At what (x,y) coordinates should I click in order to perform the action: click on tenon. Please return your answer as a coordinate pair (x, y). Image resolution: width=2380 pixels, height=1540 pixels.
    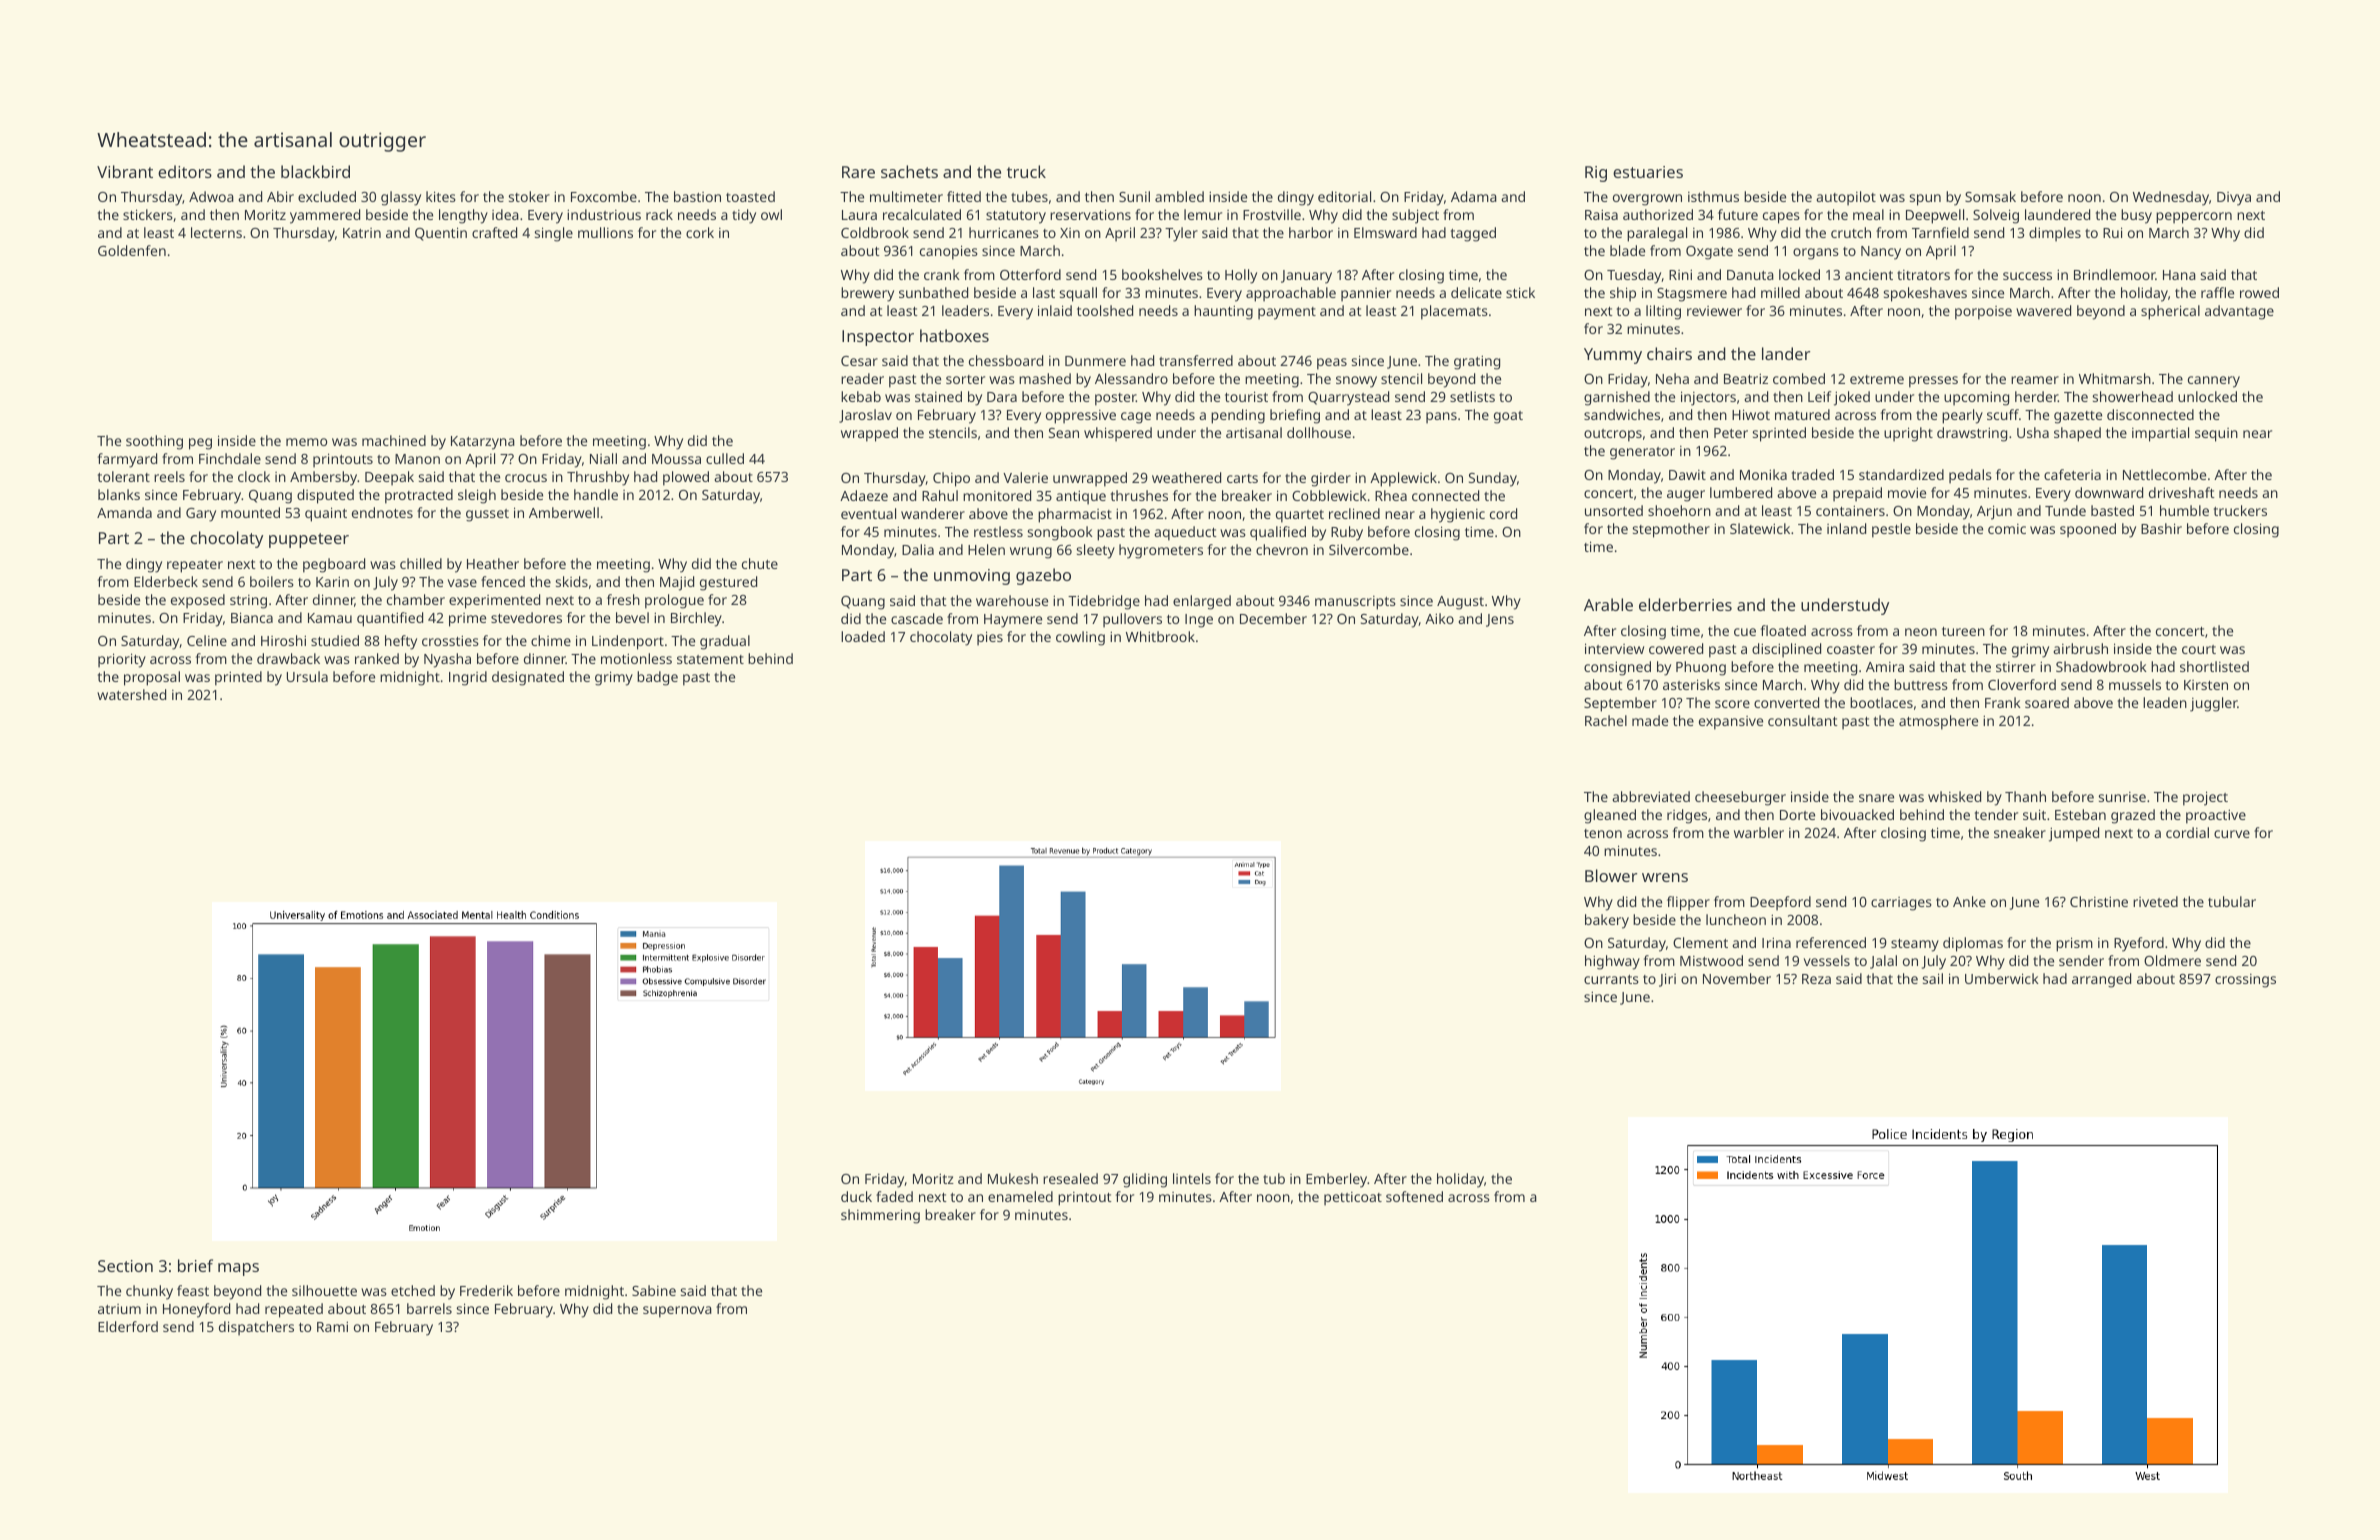
    Looking at the image, I should click on (1603, 833).
